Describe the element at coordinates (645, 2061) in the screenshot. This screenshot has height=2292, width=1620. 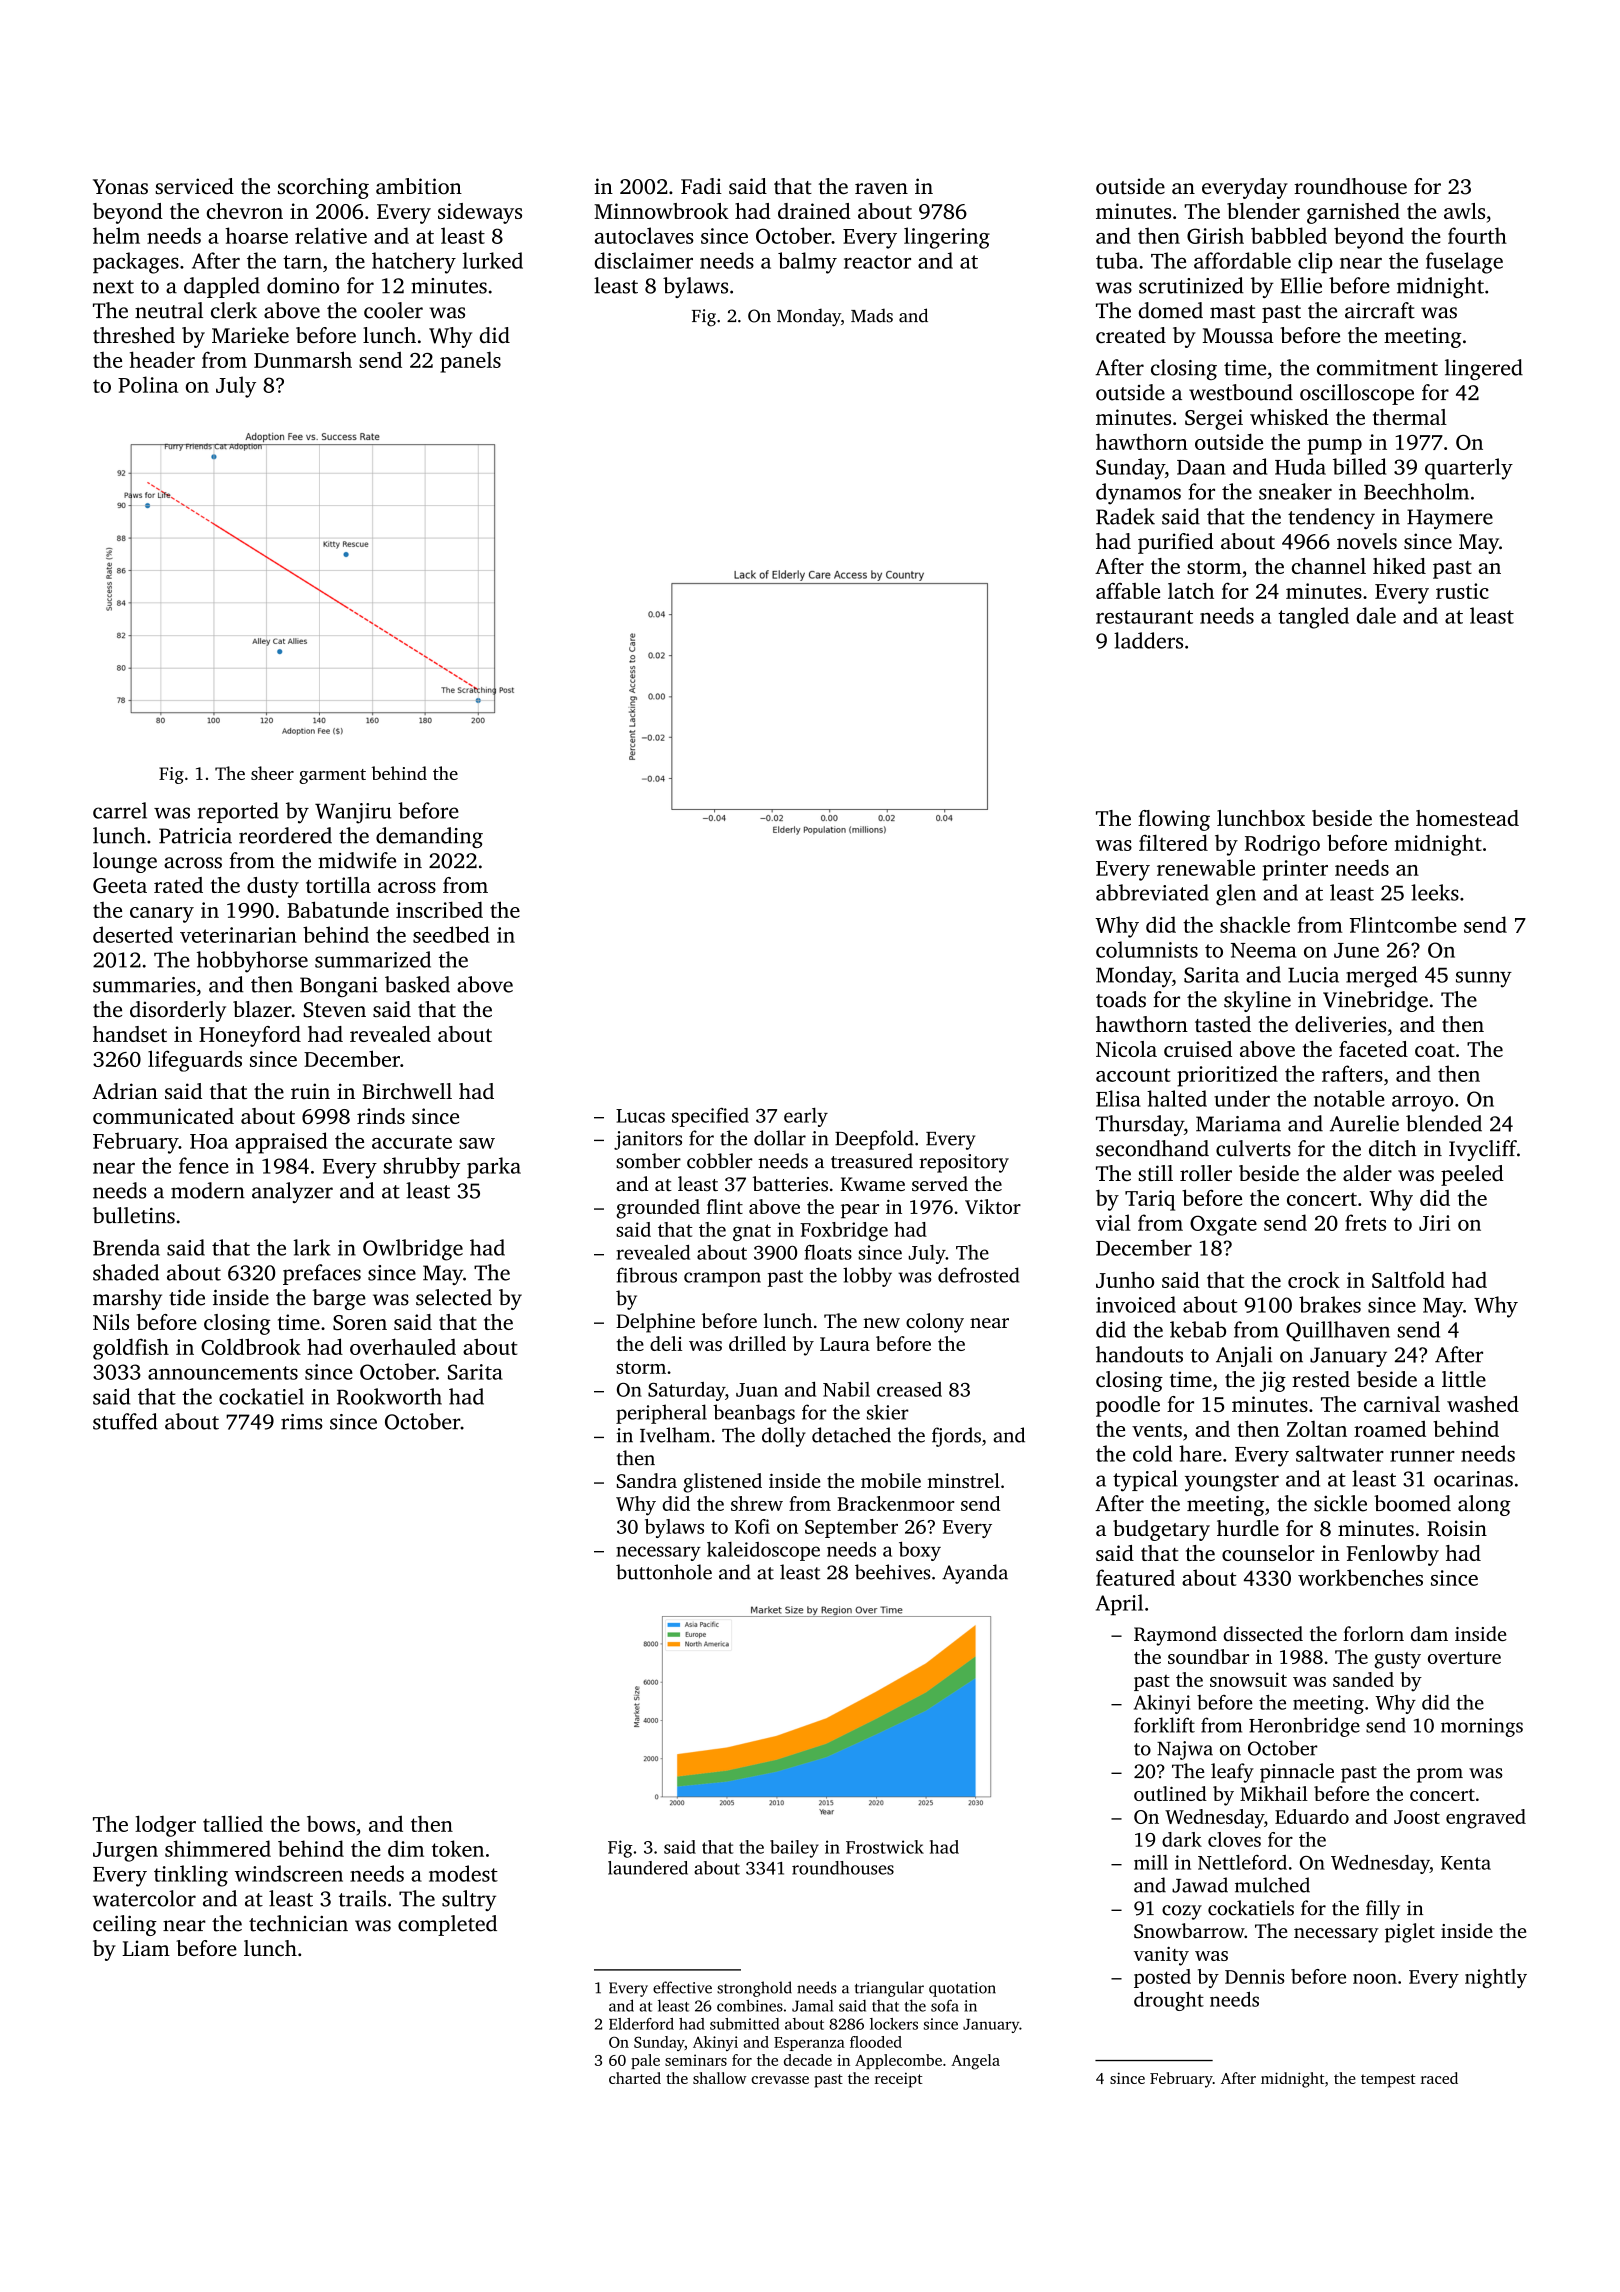
I see `pale` at that location.
